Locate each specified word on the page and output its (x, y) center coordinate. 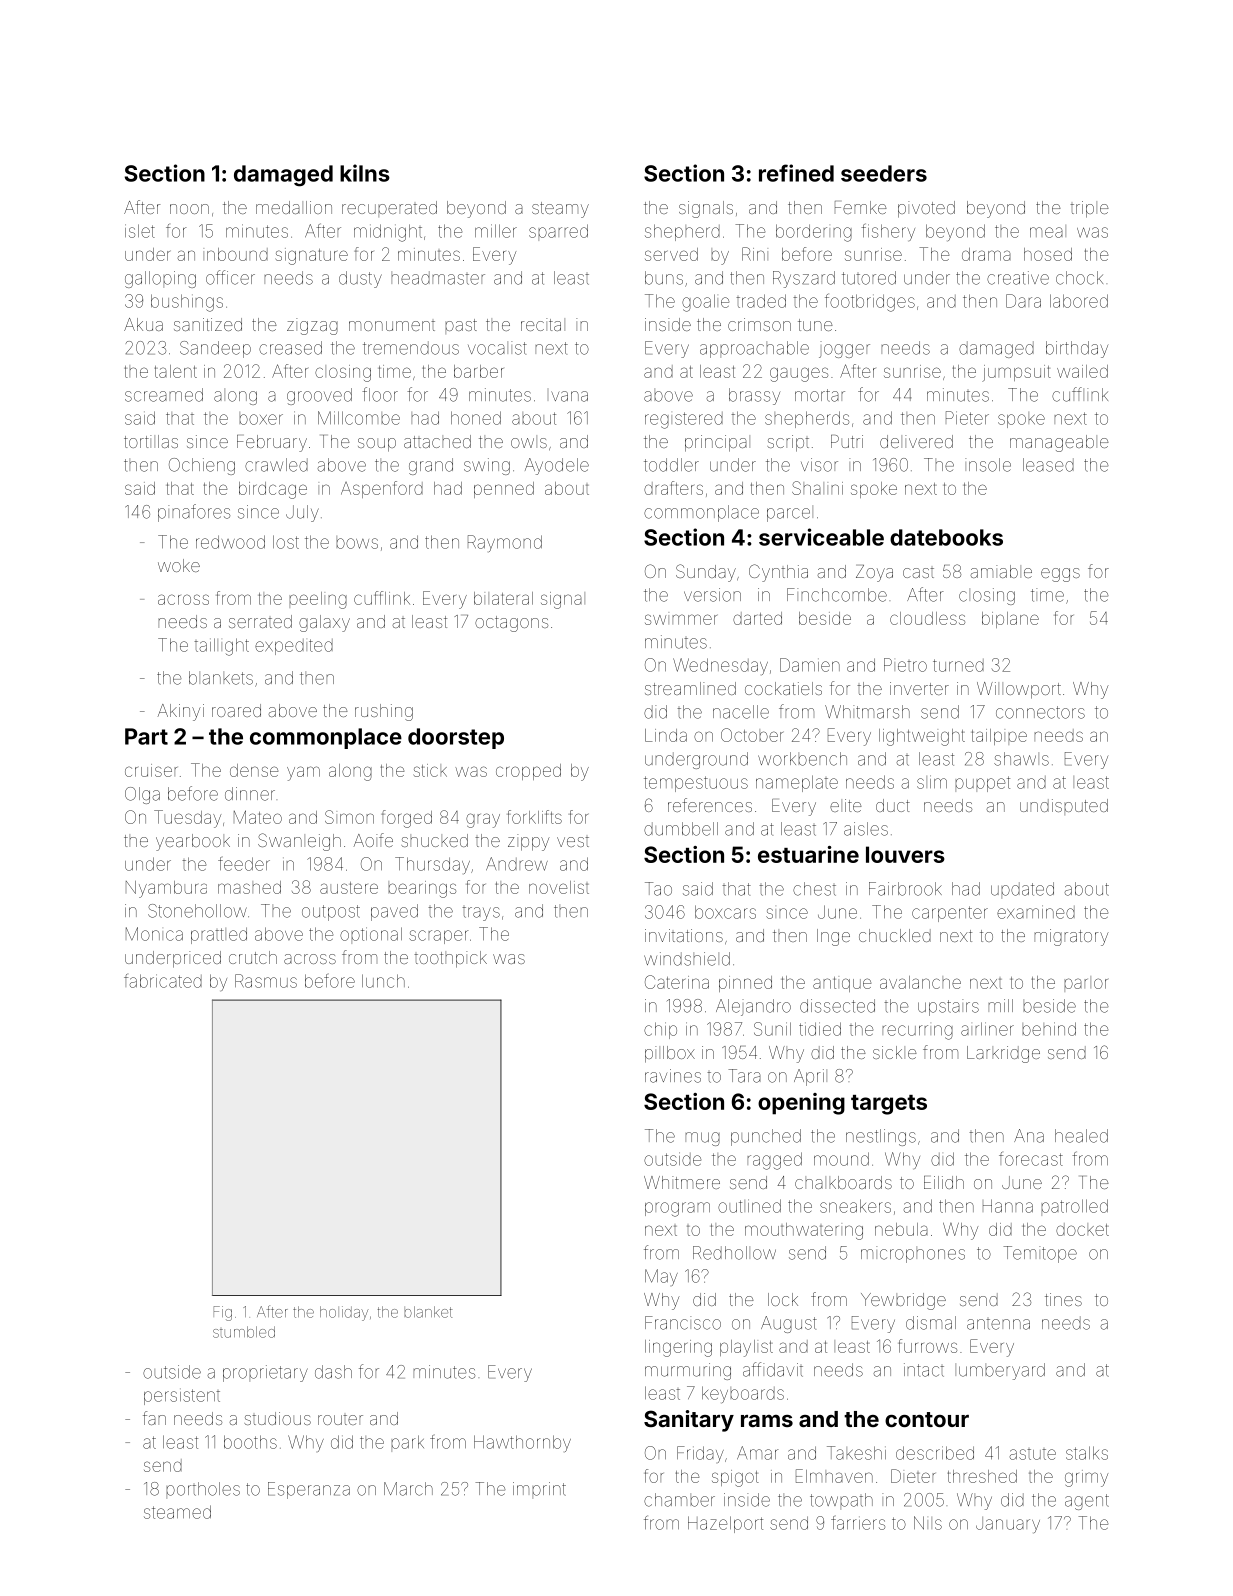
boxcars (725, 912)
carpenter (950, 914)
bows (357, 542)
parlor (1086, 984)
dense (254, 770)
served (671, 254)
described (935, 1453)
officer (230, 277)
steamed (177, 1512)
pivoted (926, 209)
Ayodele (557, 466)
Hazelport (725, 1524)
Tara (744, 1076)
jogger (844, 349)
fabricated (163, 981)
